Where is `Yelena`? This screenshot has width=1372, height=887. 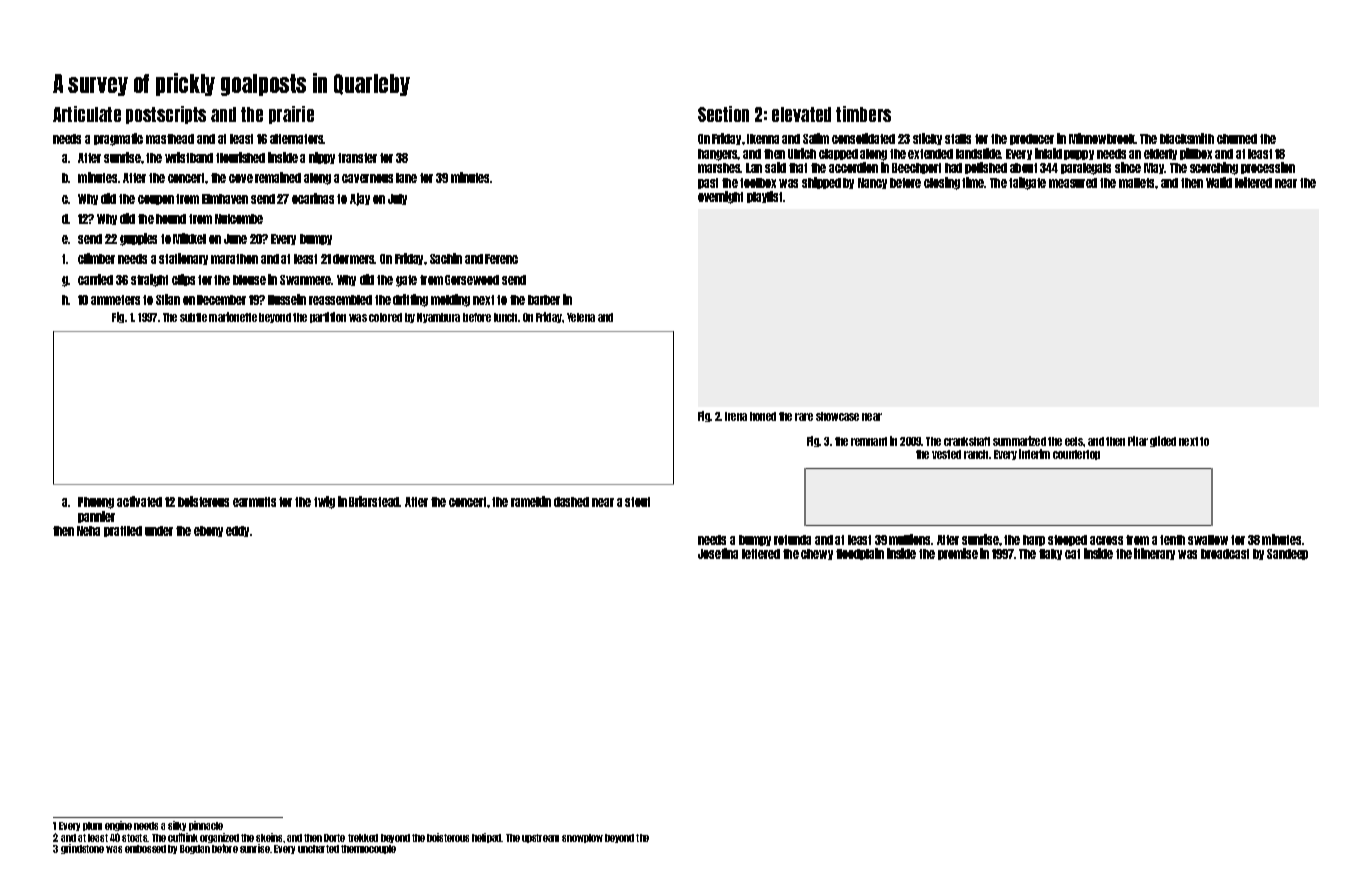
Yelena is located at coordinates (581, 317).
